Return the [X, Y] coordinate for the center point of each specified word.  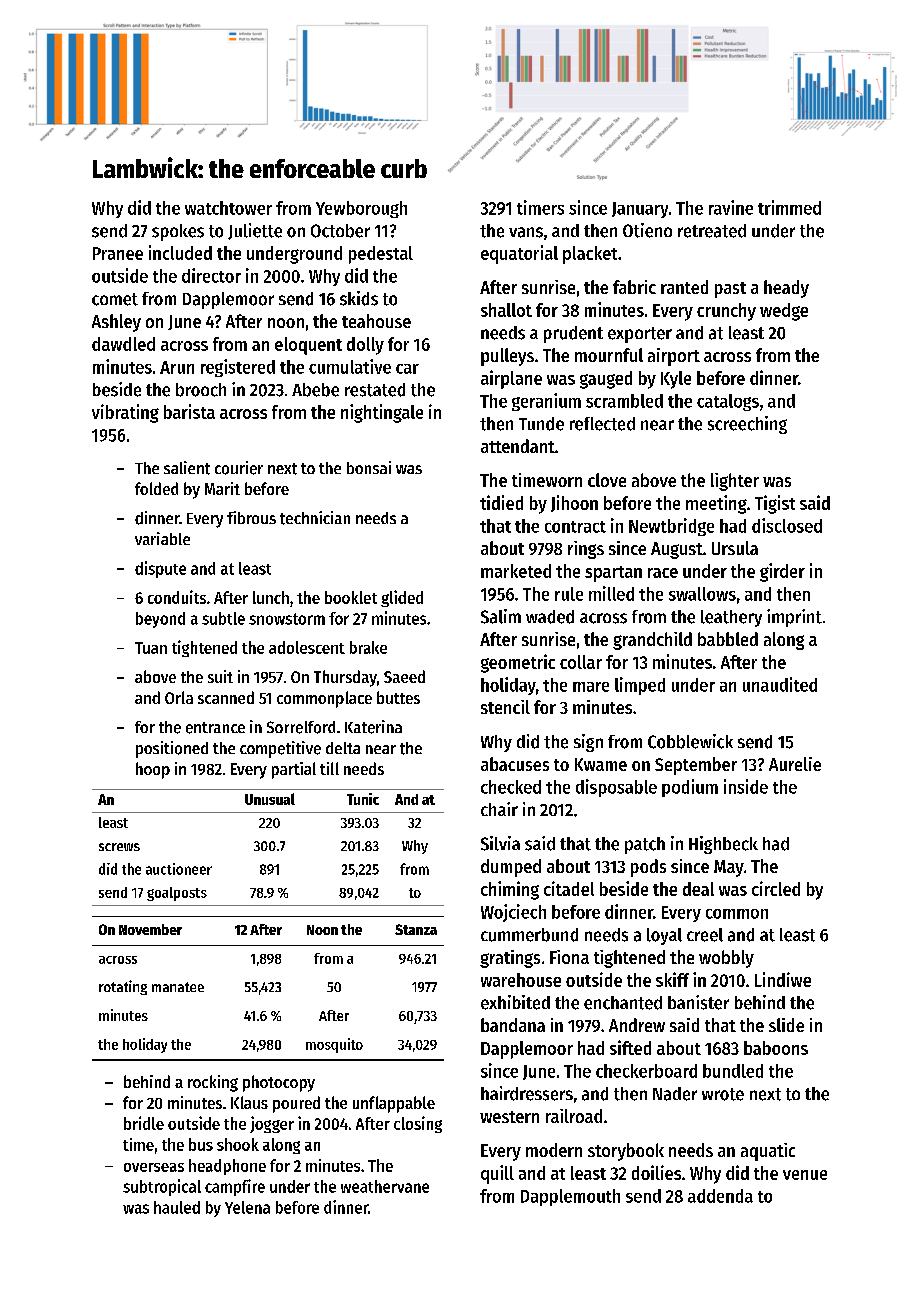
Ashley [116, 323]
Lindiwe [783, 979]
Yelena [247, 1207]
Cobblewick [690, 741]
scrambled [624, 401]
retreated [712, 231]
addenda [720, 1196]
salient [187, 468]
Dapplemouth [570, 1197]
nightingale [382, 413]
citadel [569, 888]
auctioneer [179, 869]
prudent [573, 334]
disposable [616, 788]
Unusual [270, 799]
